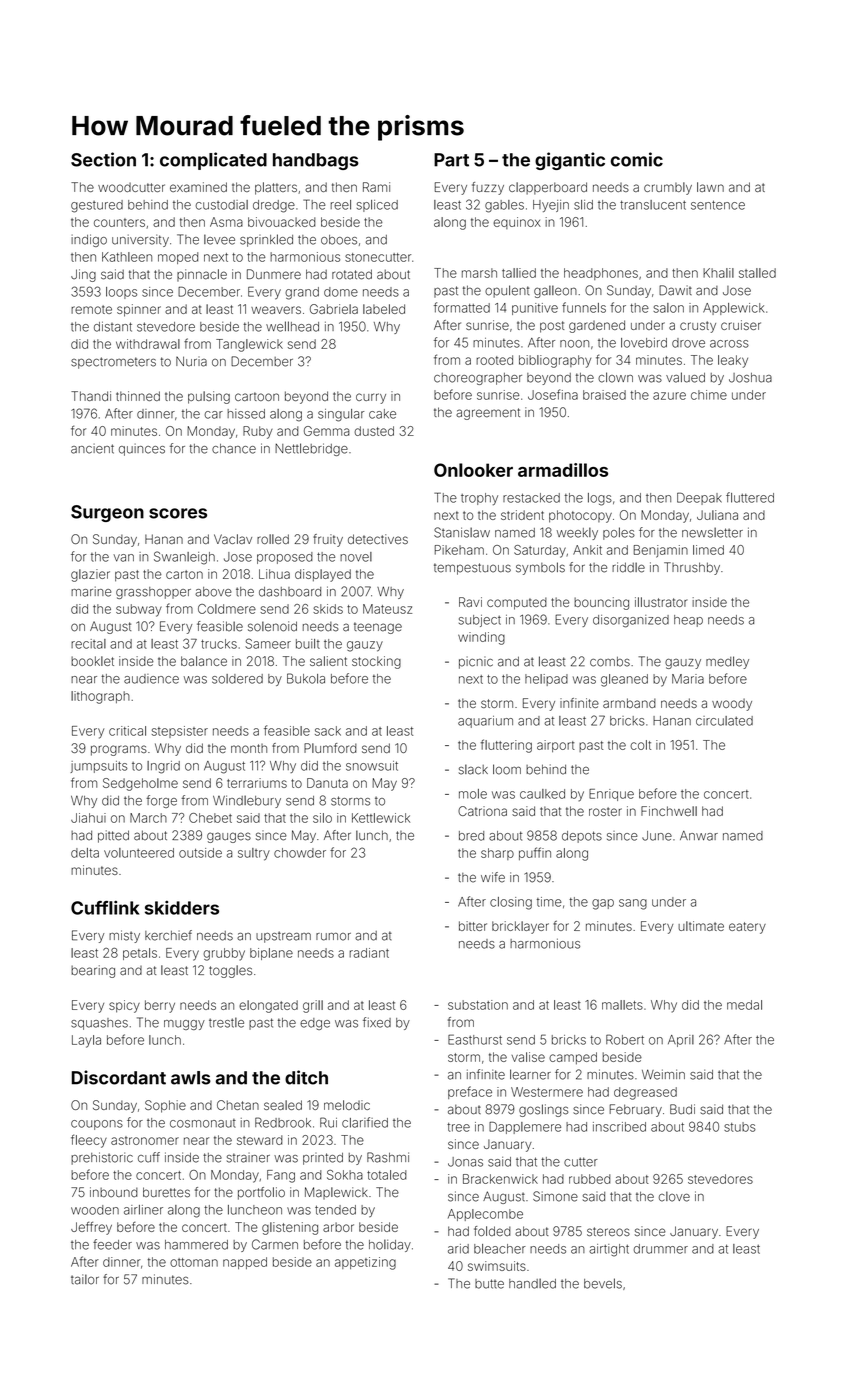 The height and width of the image is (1400, 849). What do you see at coordinates (653, 205) in the image?
I see `translucent` at bounding box center [653, 205].
